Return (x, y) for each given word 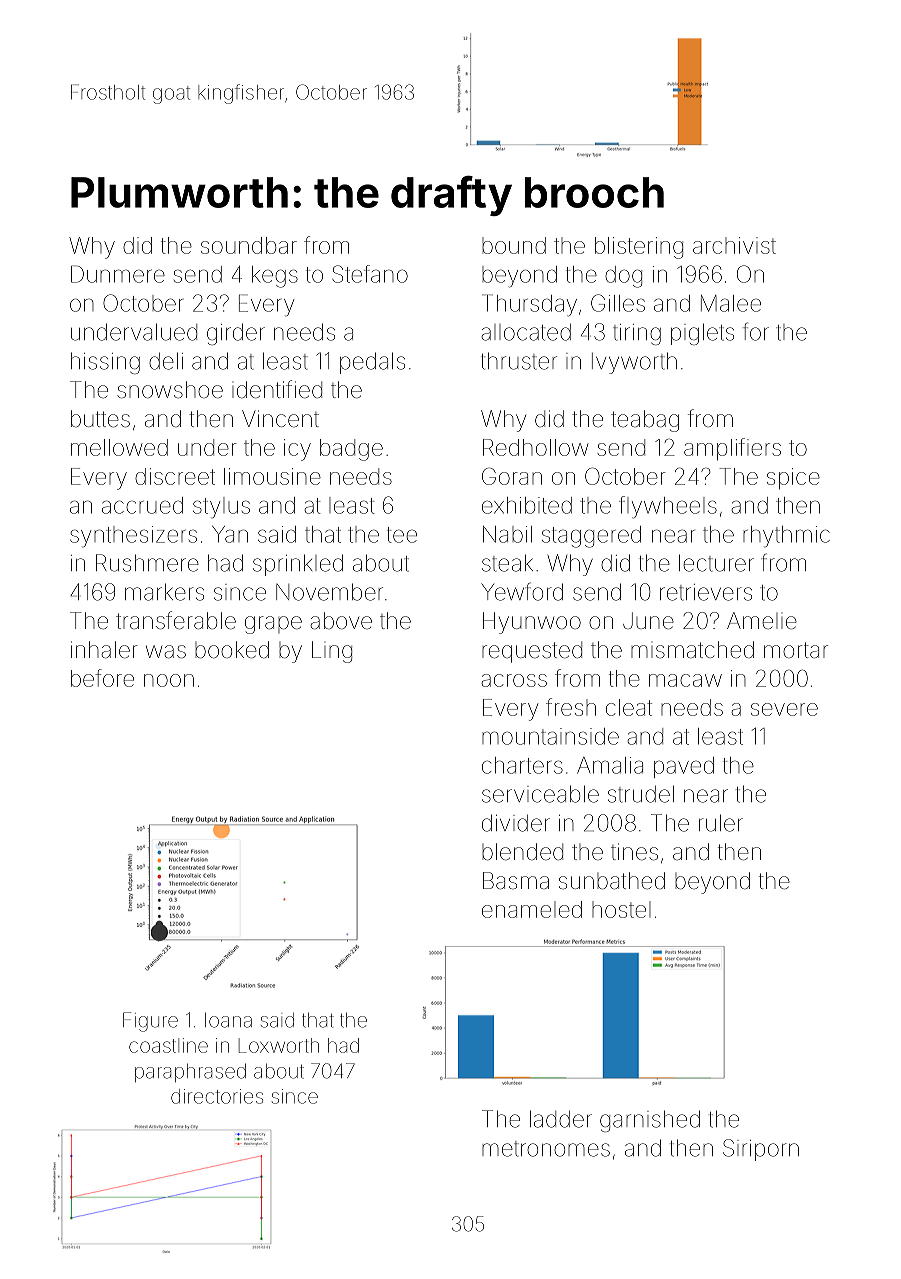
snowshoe (170, 390)
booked (232, 650)
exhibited (527, 505)
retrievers (706, 592)
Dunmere (118, 274)
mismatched (692, 650)
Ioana (228, 1020)
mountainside (550, 736)
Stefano (370, 274)
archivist (734, 245)
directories (217, 1096)
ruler (721, 823)
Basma (516, 881)
